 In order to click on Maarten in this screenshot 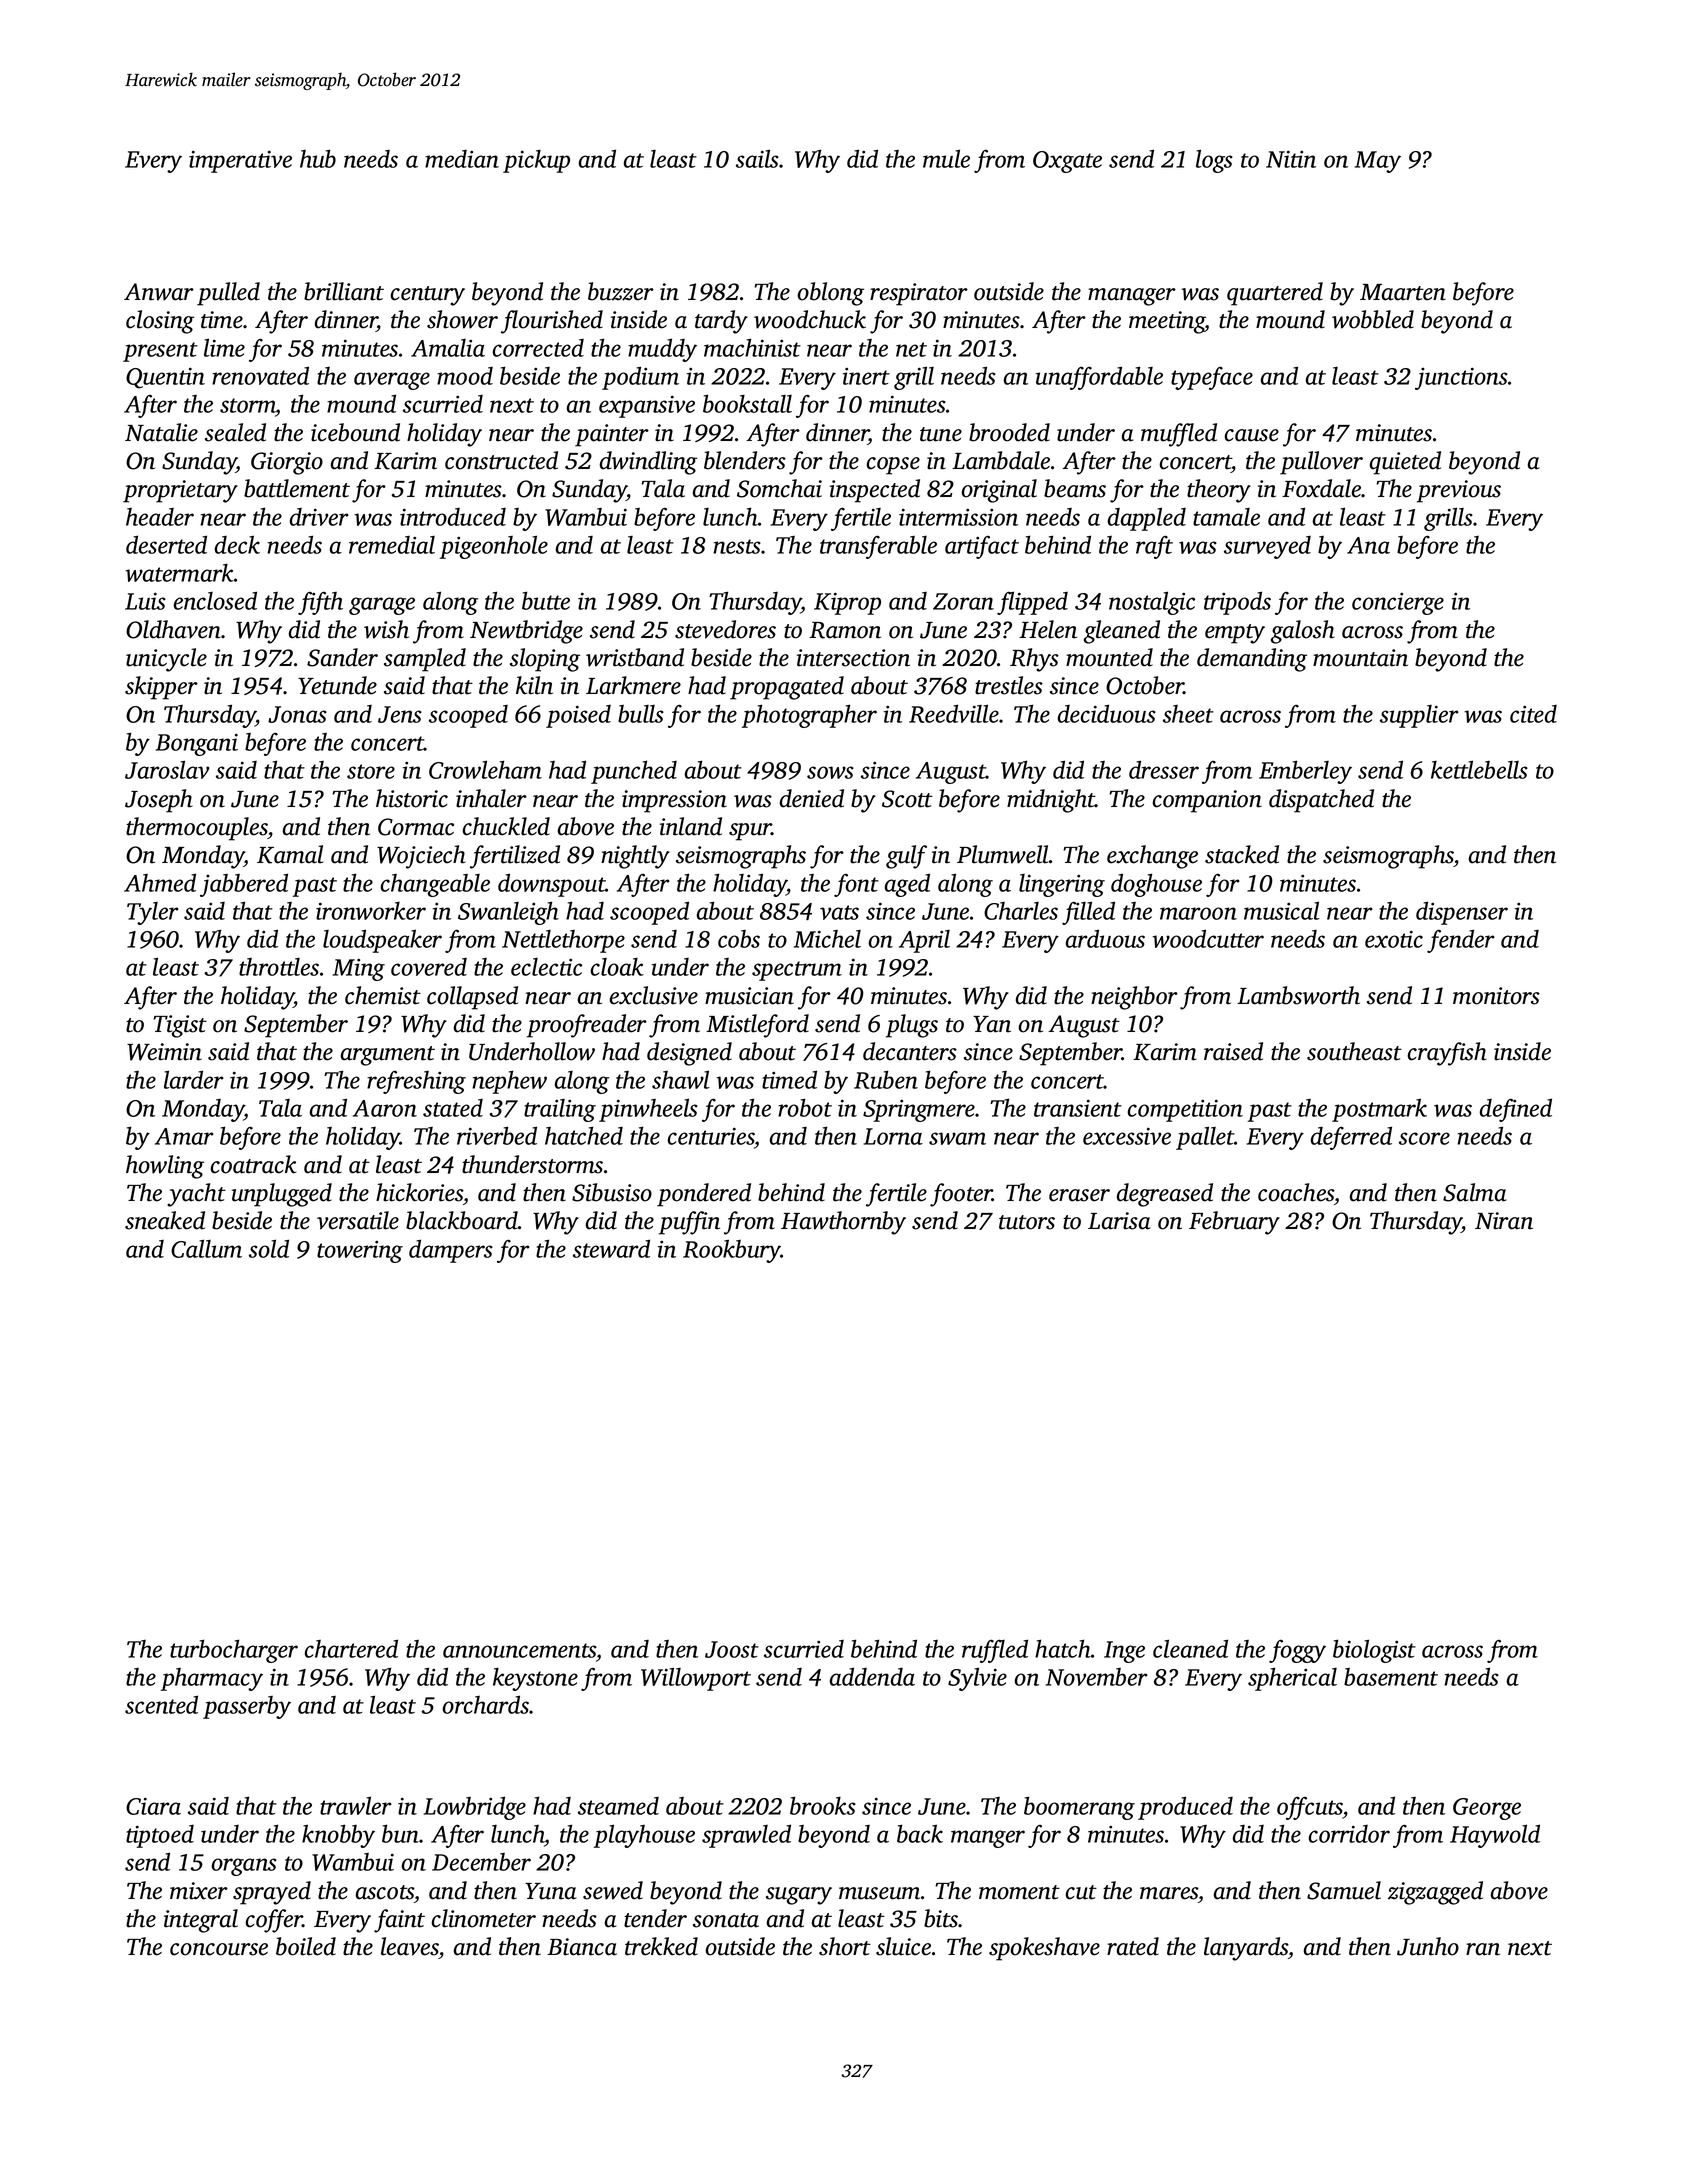, I will do `click(1403, 292)`.
